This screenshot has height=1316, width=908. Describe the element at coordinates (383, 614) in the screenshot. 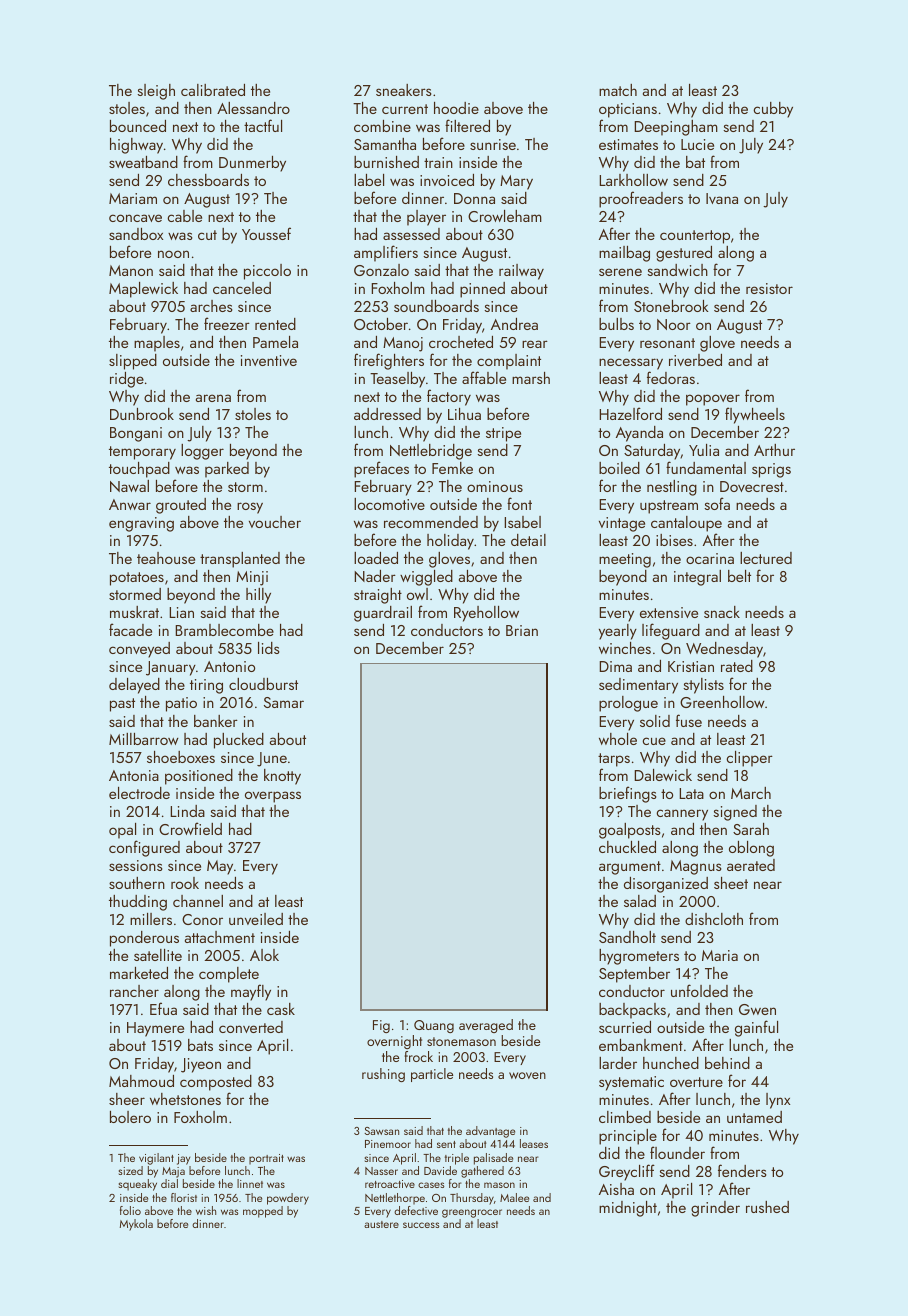

I see `guardrail` at that location.
